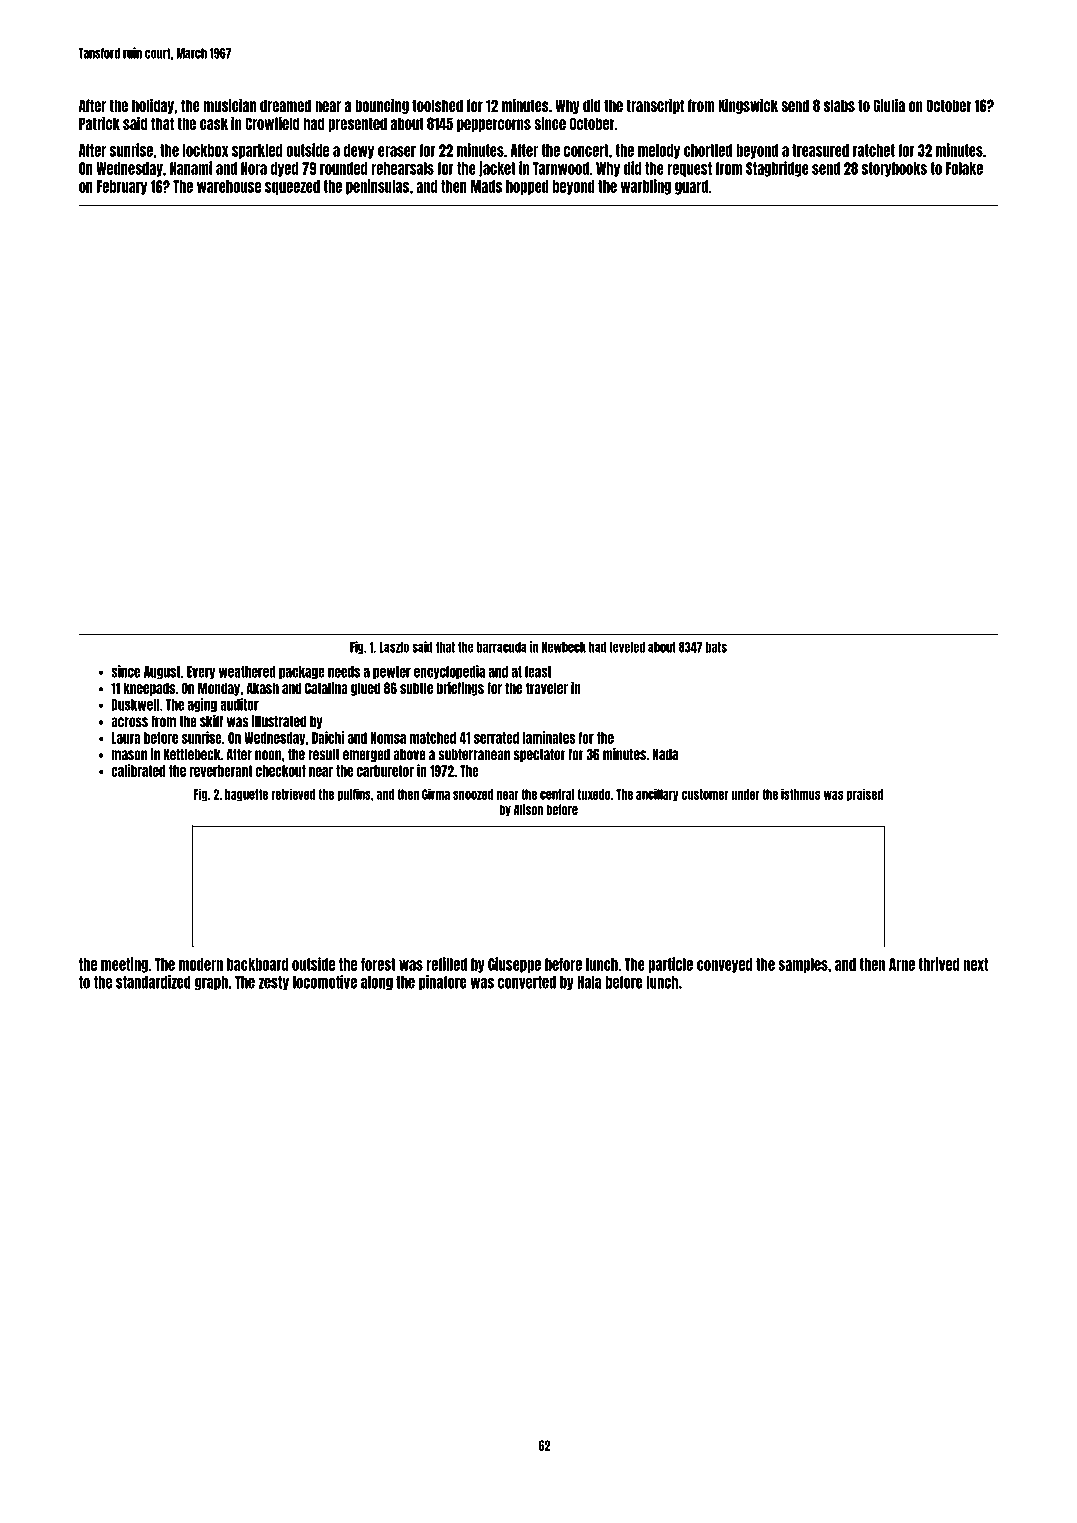  What do you see at coordinates (894, 169) in the screenshot?
I see `storybooks` at bounding box center [894, 169].
